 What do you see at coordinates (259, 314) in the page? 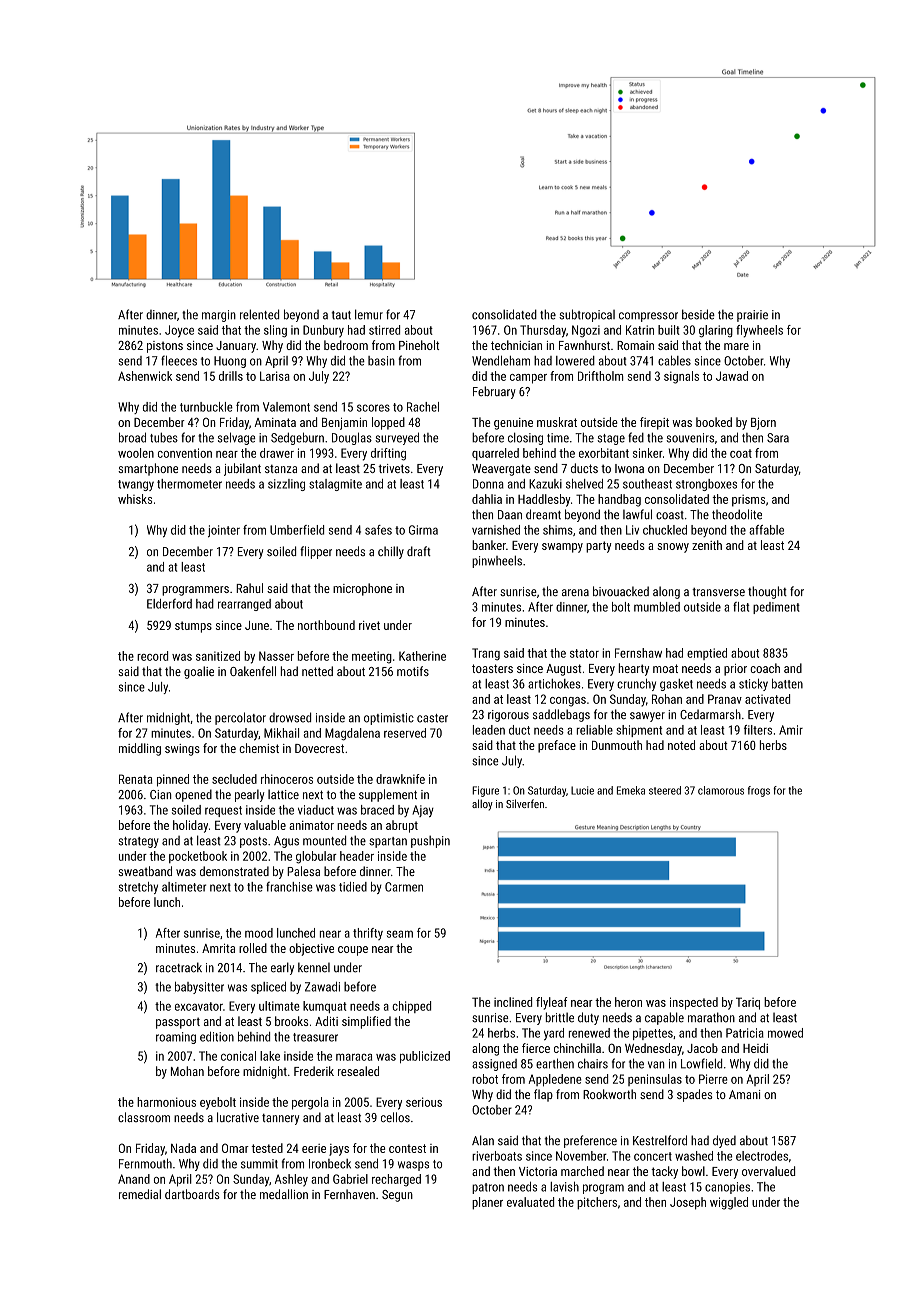
I see `relented` at bounding box center [259, 314].
